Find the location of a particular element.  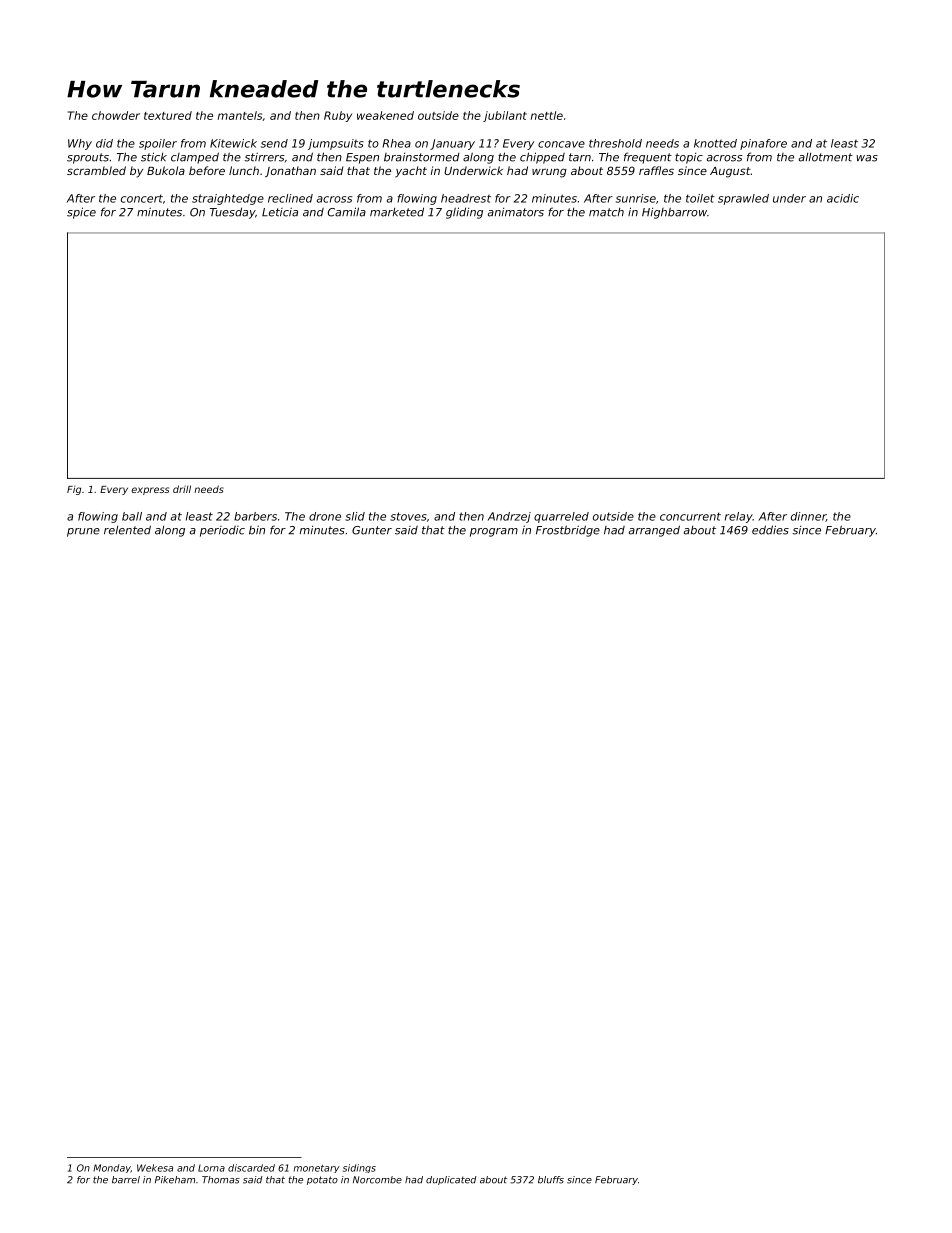

eddies is located at coordinates (770, 530).
